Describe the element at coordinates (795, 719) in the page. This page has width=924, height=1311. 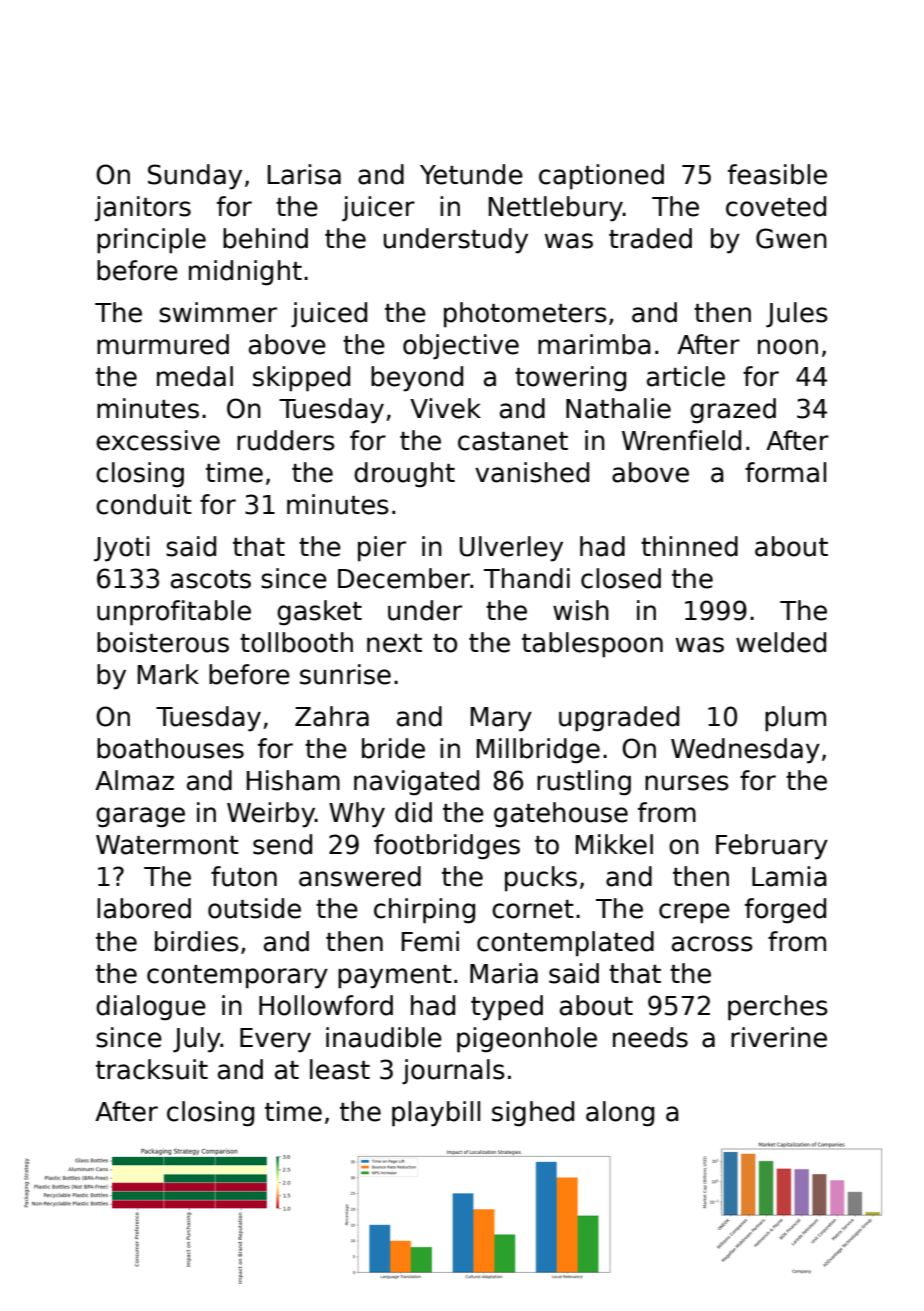
I see `plum` at that location.
